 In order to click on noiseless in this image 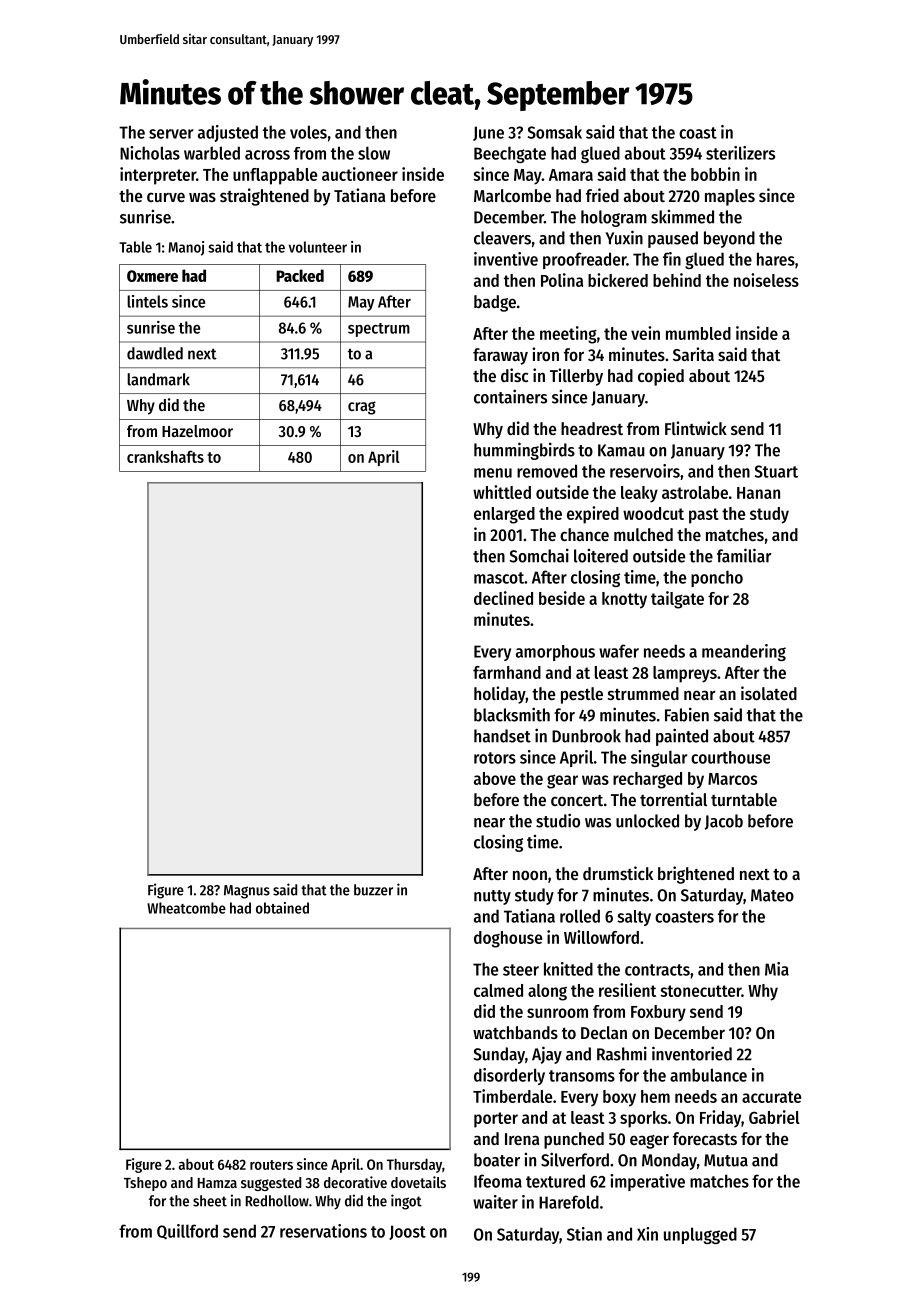, I will do `click(766, 280)`.
